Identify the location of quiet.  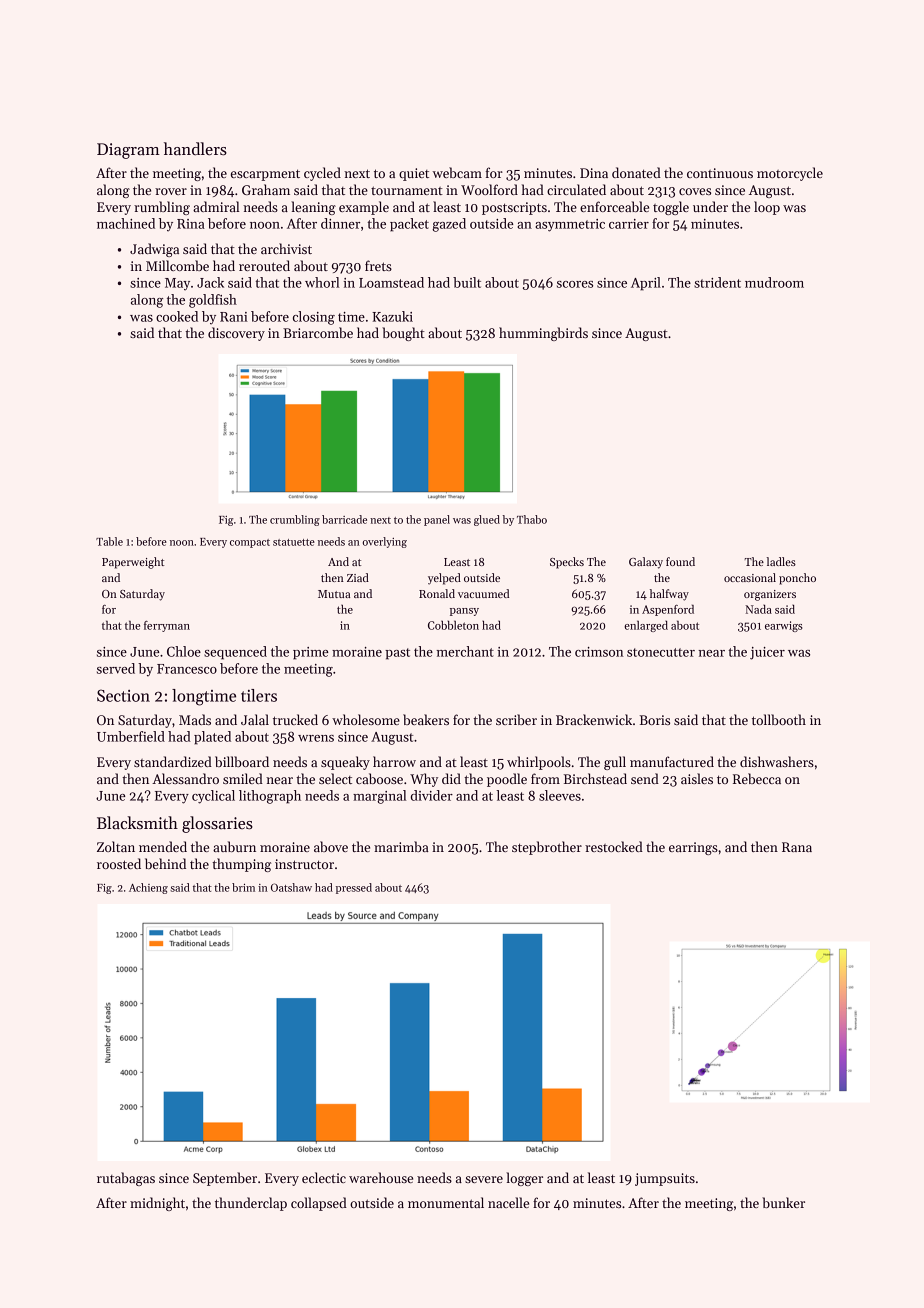
(414, 174).
